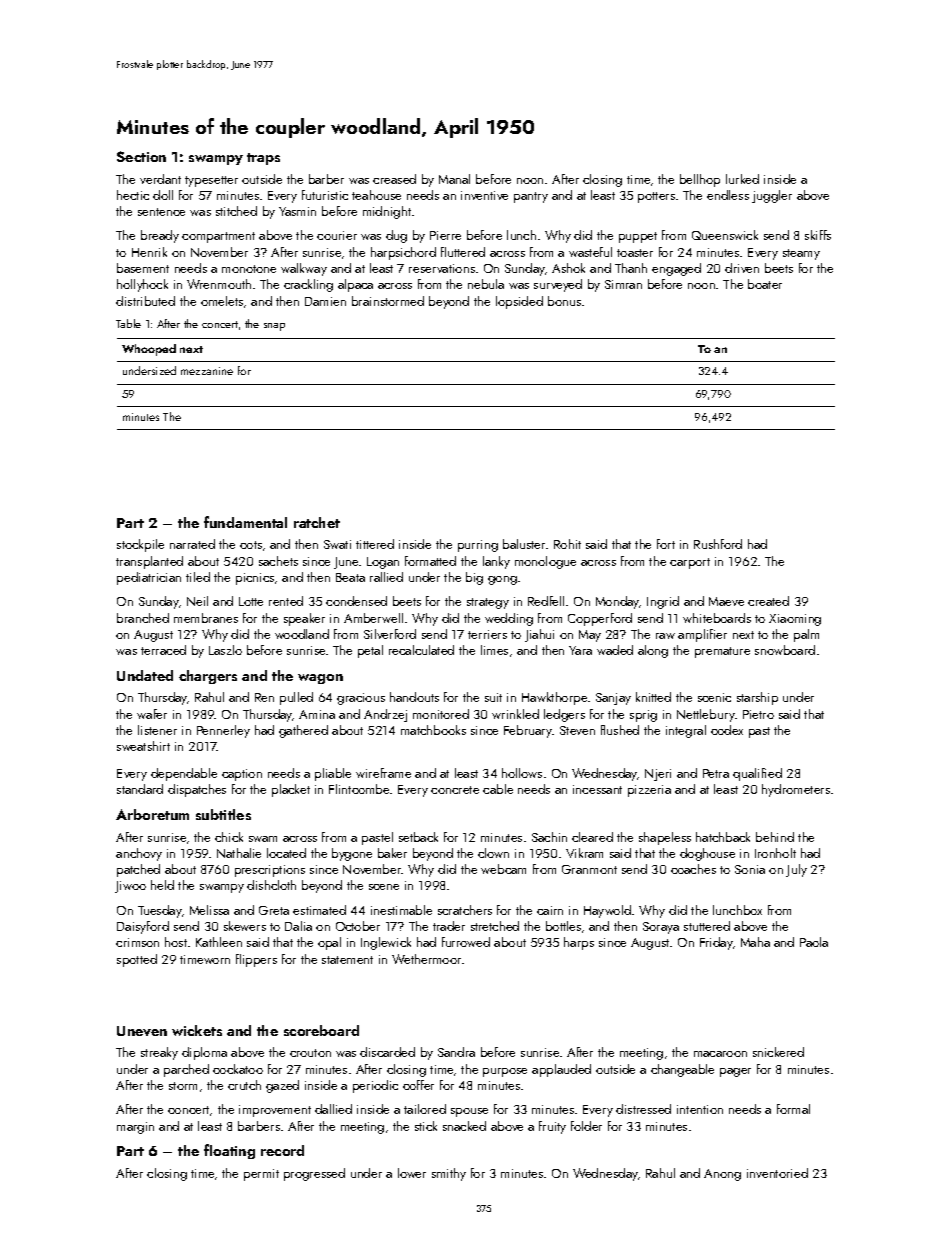  I want to click on Paola, so click(814, 942).
